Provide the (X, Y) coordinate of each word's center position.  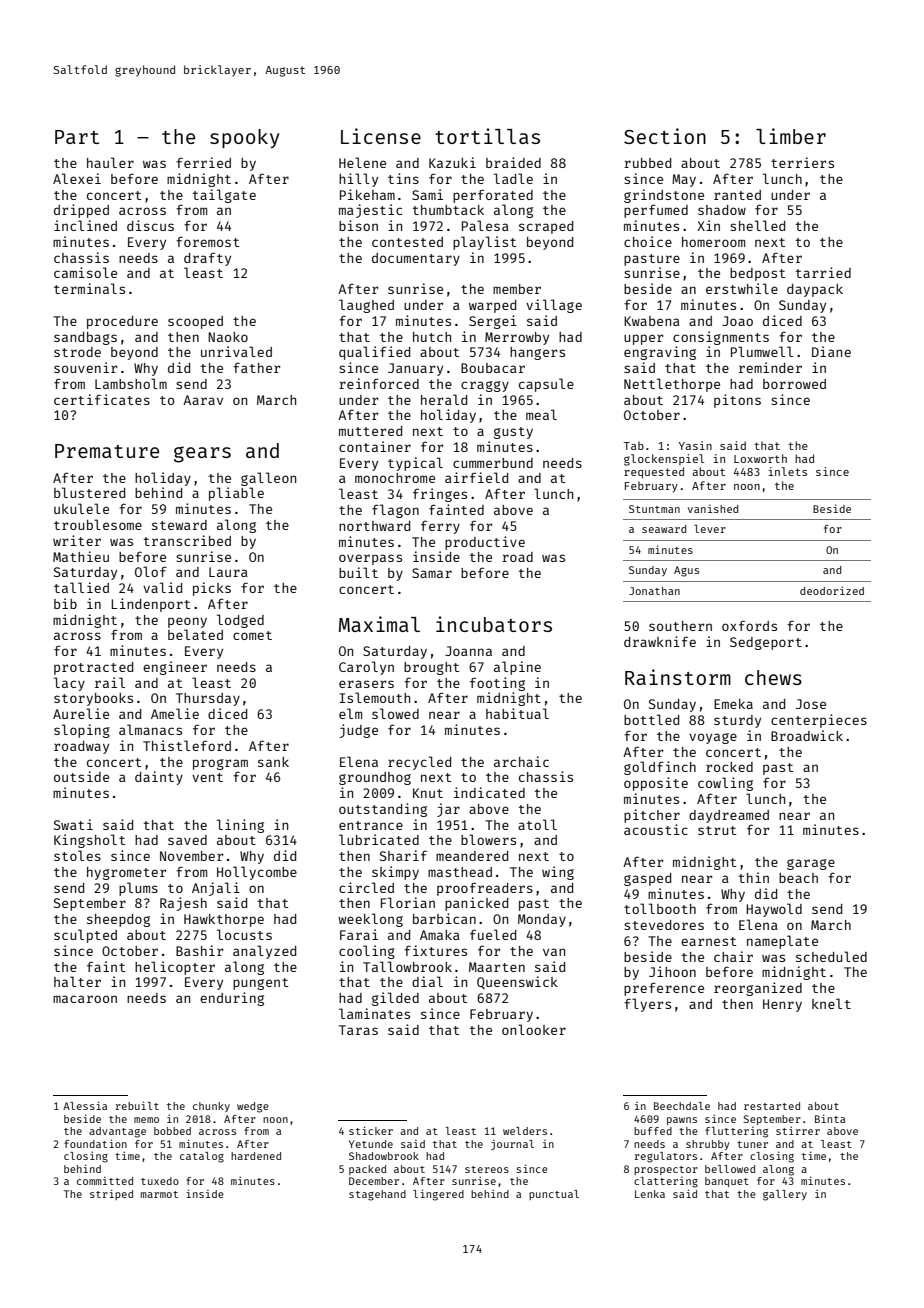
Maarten (497, 967)
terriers (802, 162)
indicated (489, 792)
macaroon (85, 999)
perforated (493, 196)
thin (754, 877)
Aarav (203, 400)
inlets (787, 471)
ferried (203, 162)
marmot (159, 1194)
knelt (831, 1003)
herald (444, 399)
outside (81, 776)
